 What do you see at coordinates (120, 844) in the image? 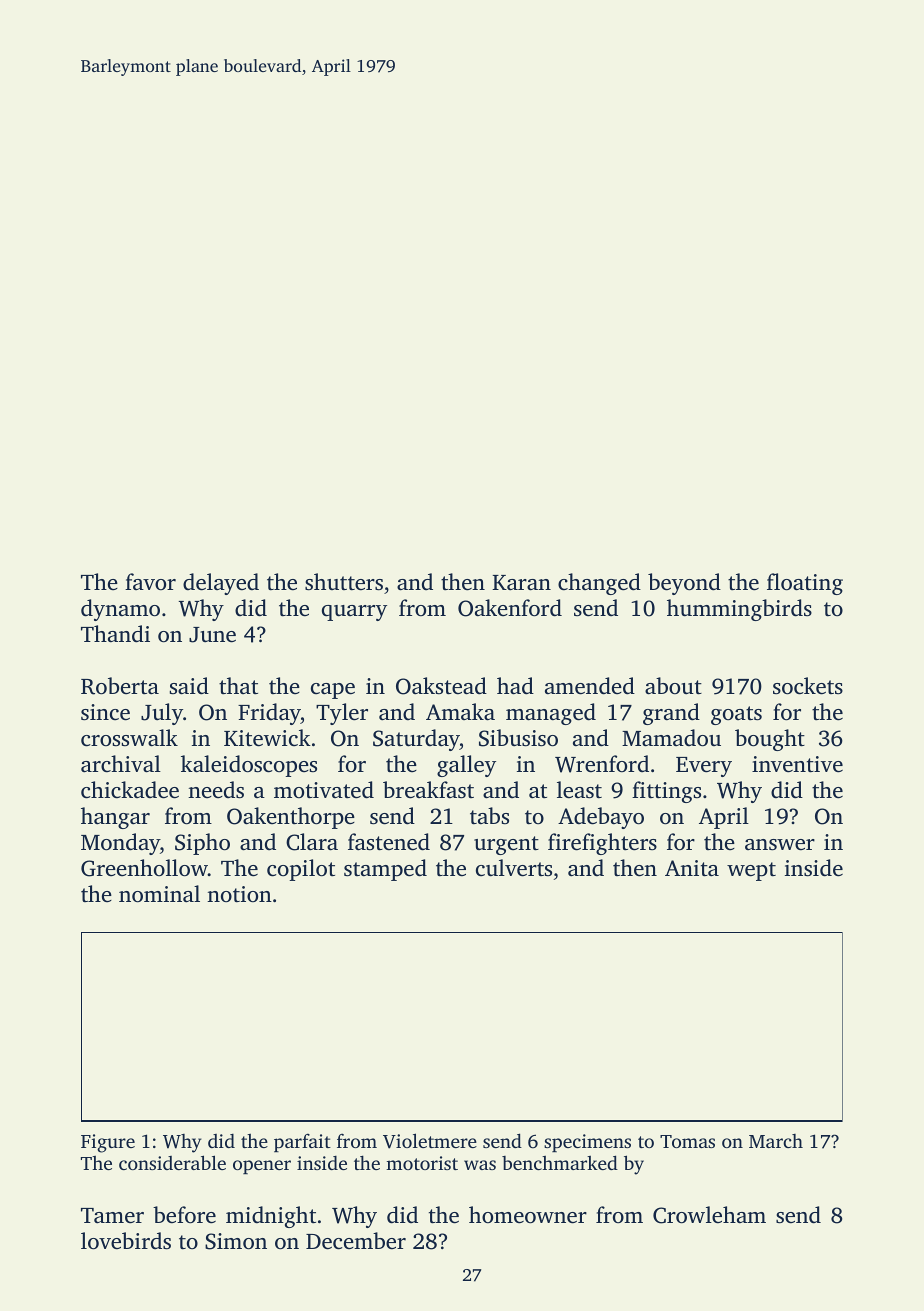
I see `Monday` at bounding box center [120, 844].
